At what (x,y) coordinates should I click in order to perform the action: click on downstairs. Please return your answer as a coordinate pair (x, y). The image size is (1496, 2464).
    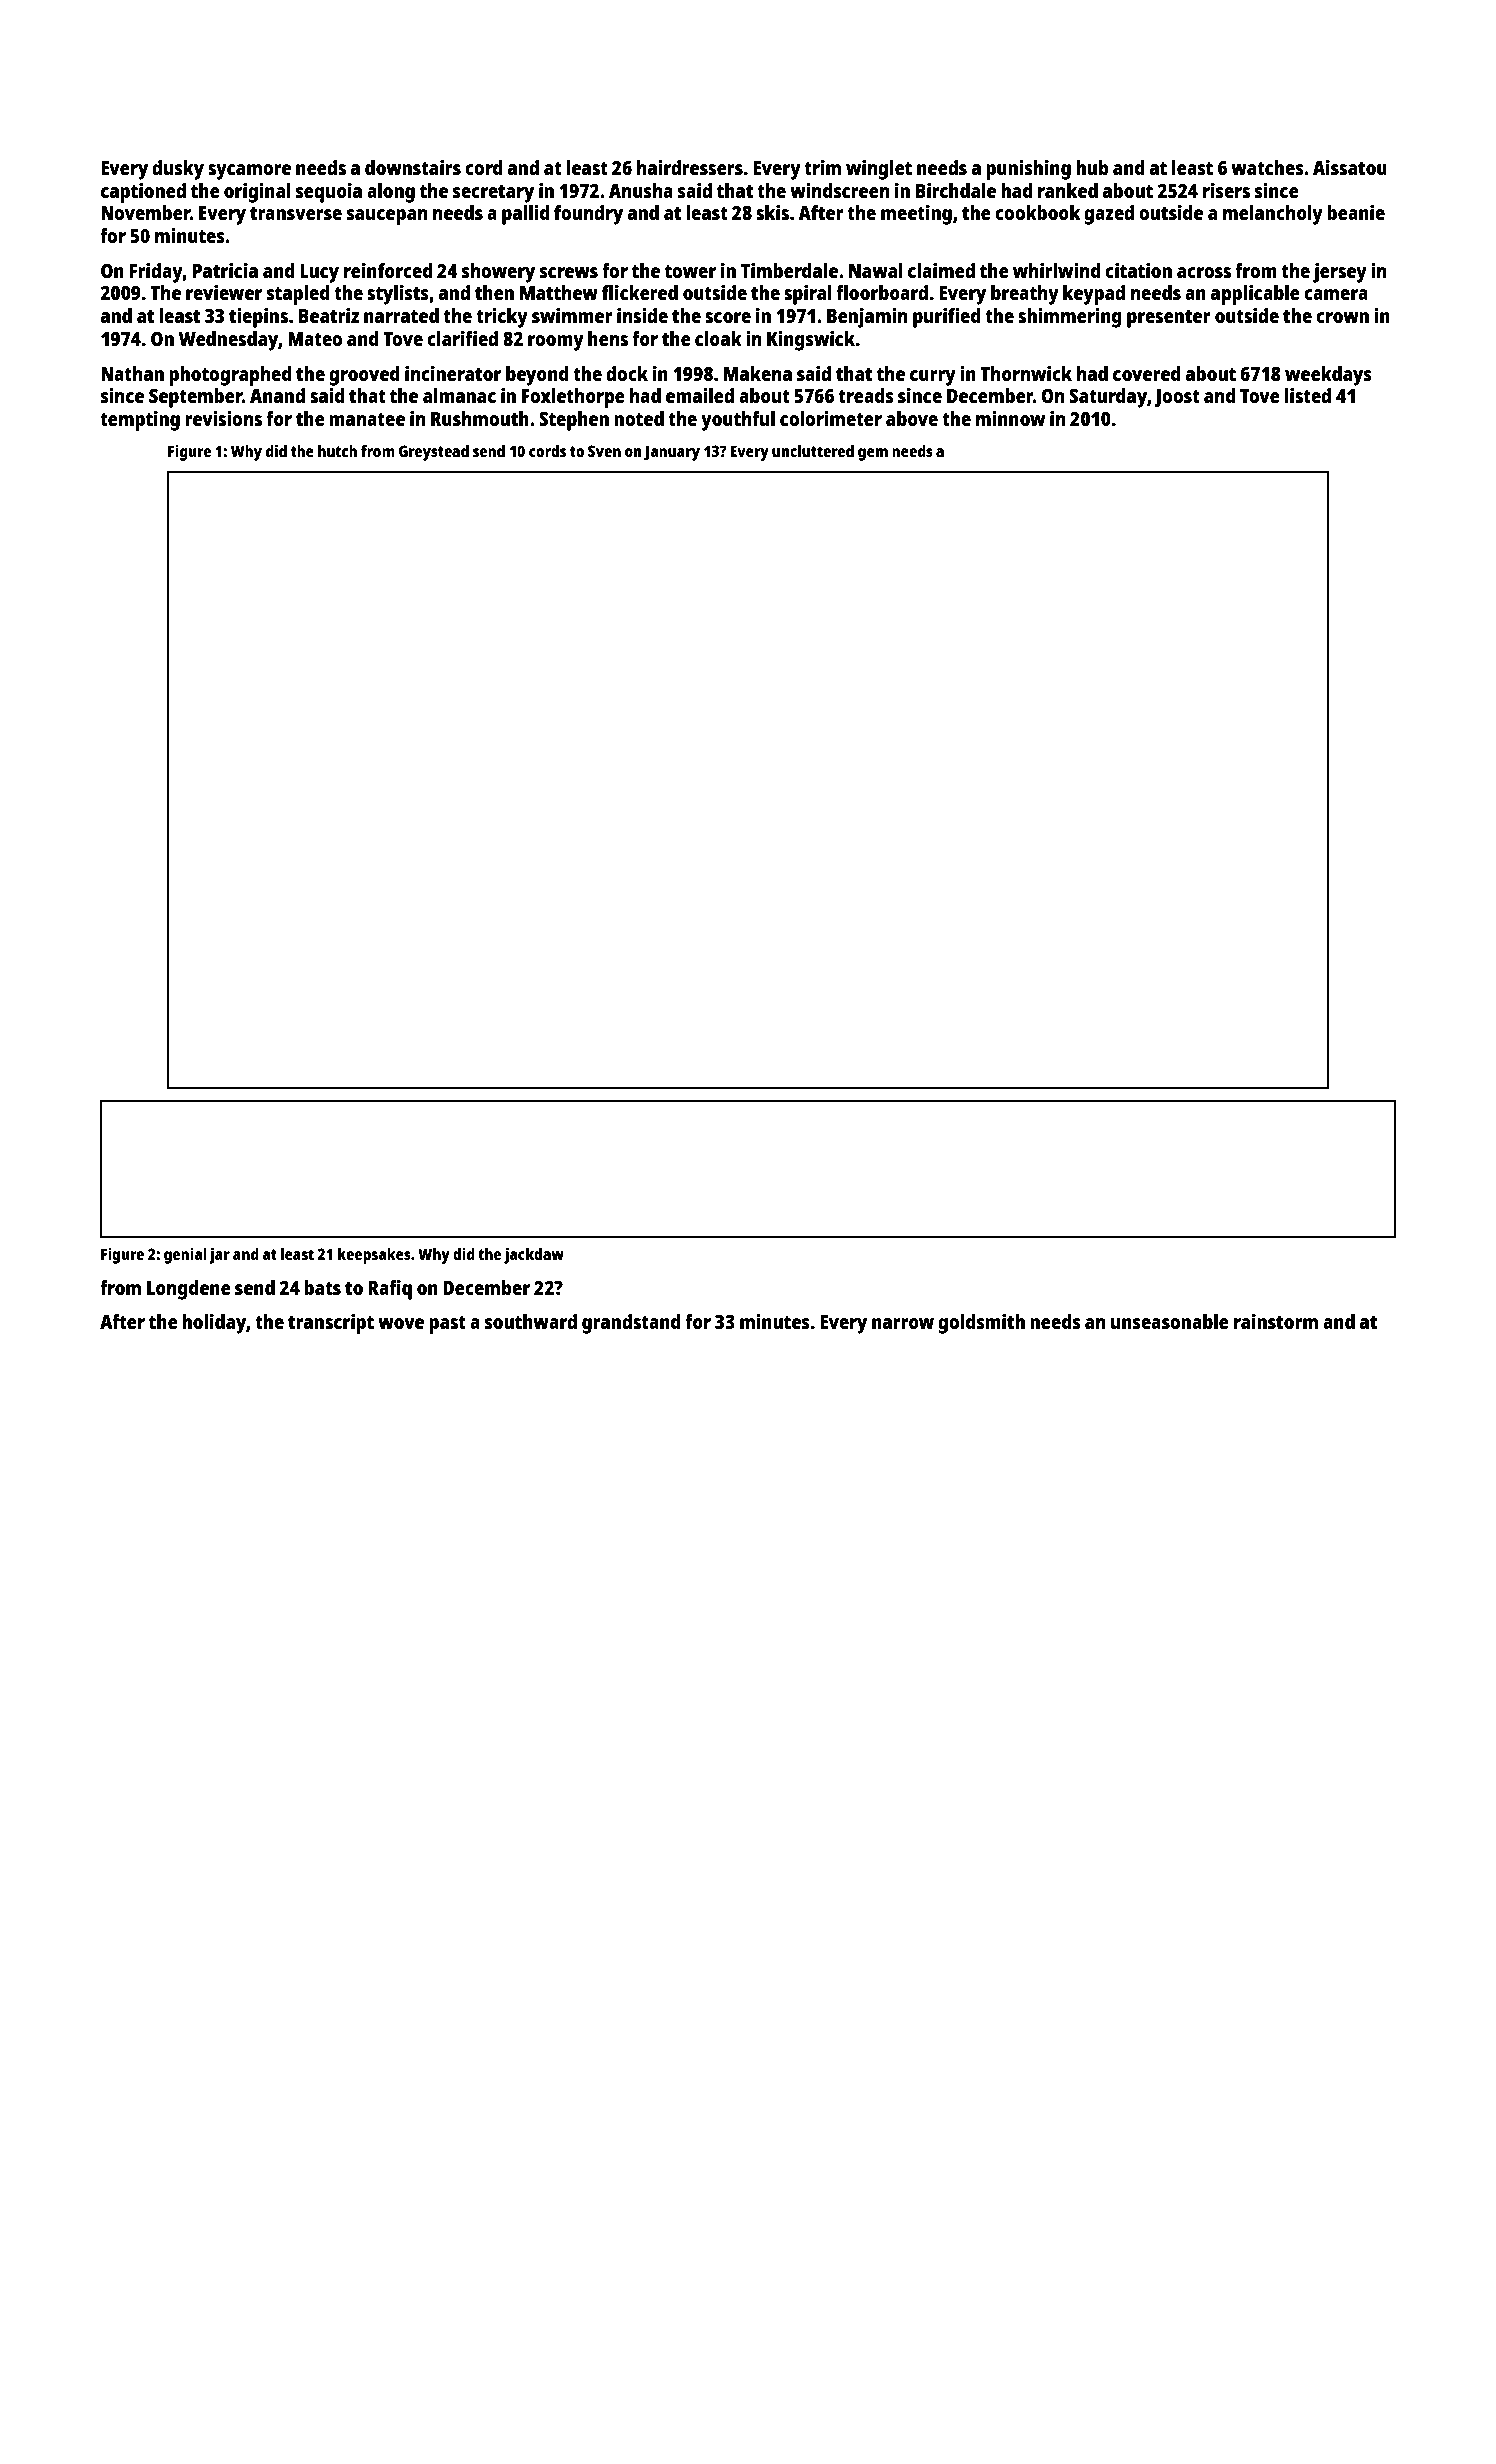
    Looking at the image, I should click on (413, 167).
